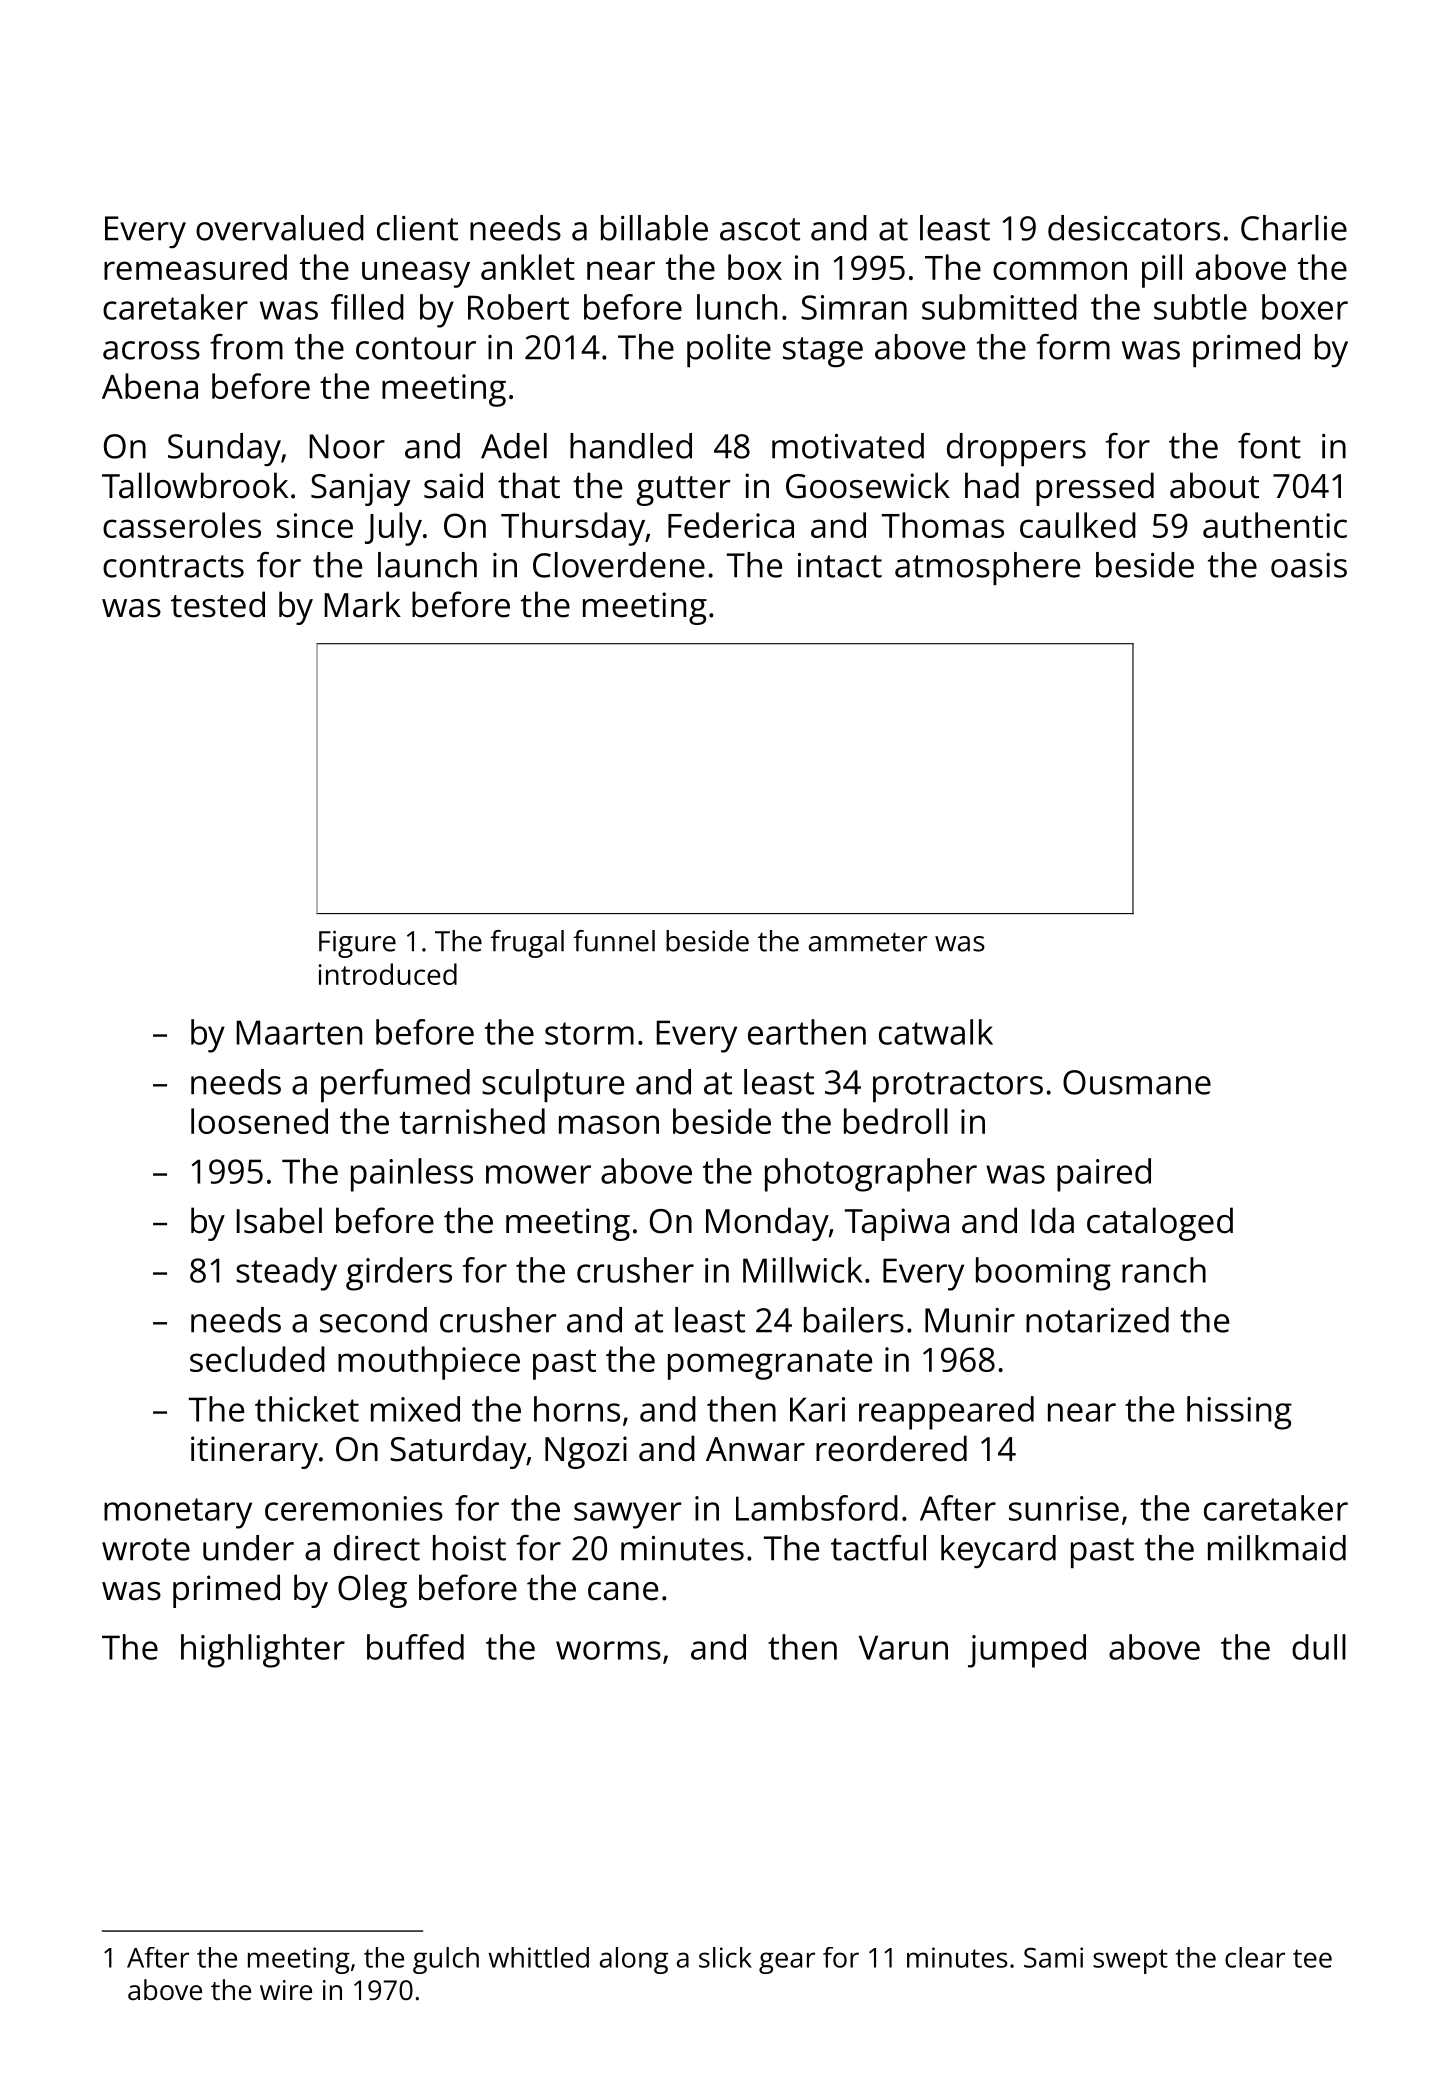 This image has width=1450, height=2100. What do you see at coordinates (1053, 1957) in the image?
I see `Sami` at bounding box center [1053, 1957].
